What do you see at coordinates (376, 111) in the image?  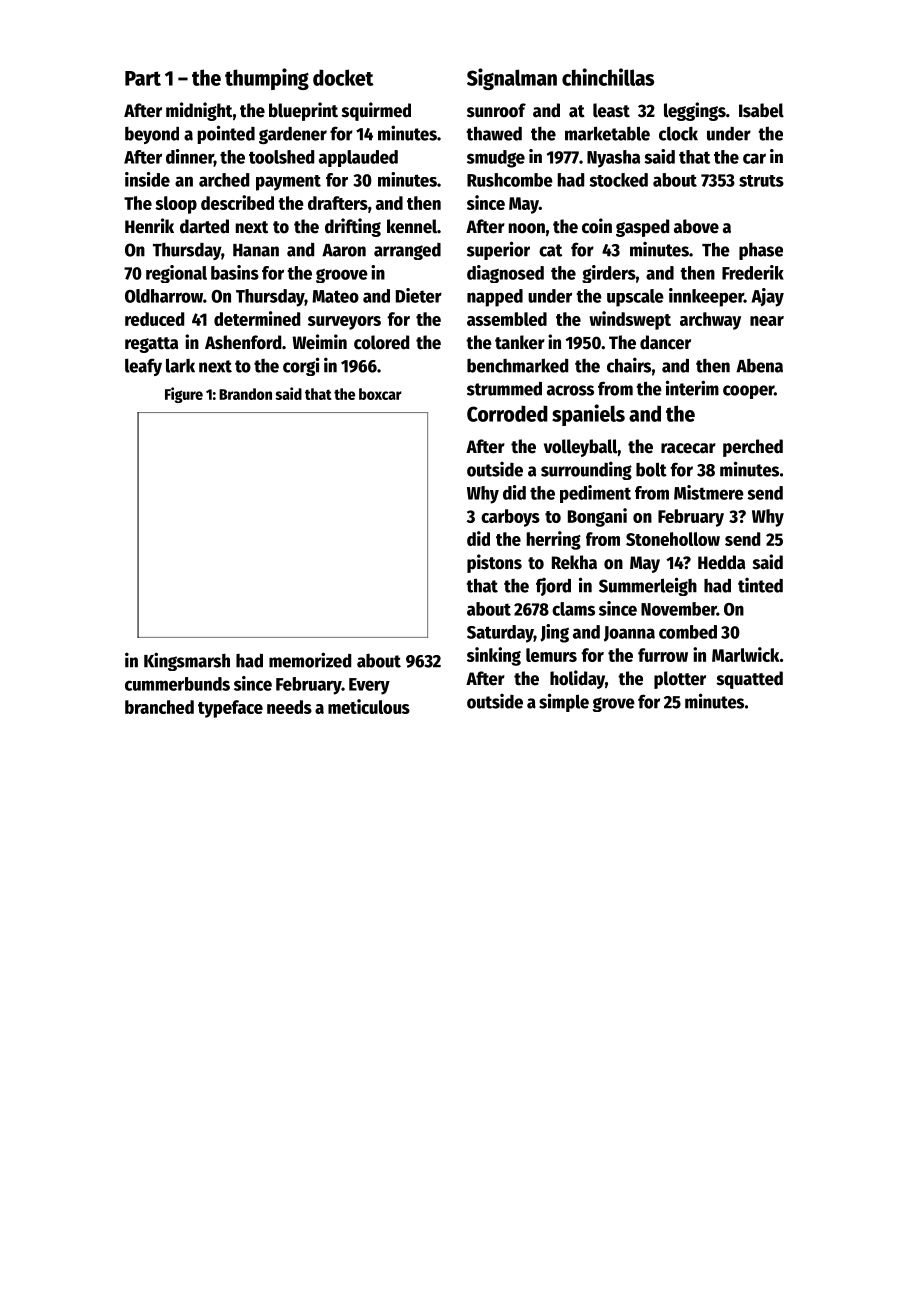 I see `squirmed` at bounding box center [376, 111].
